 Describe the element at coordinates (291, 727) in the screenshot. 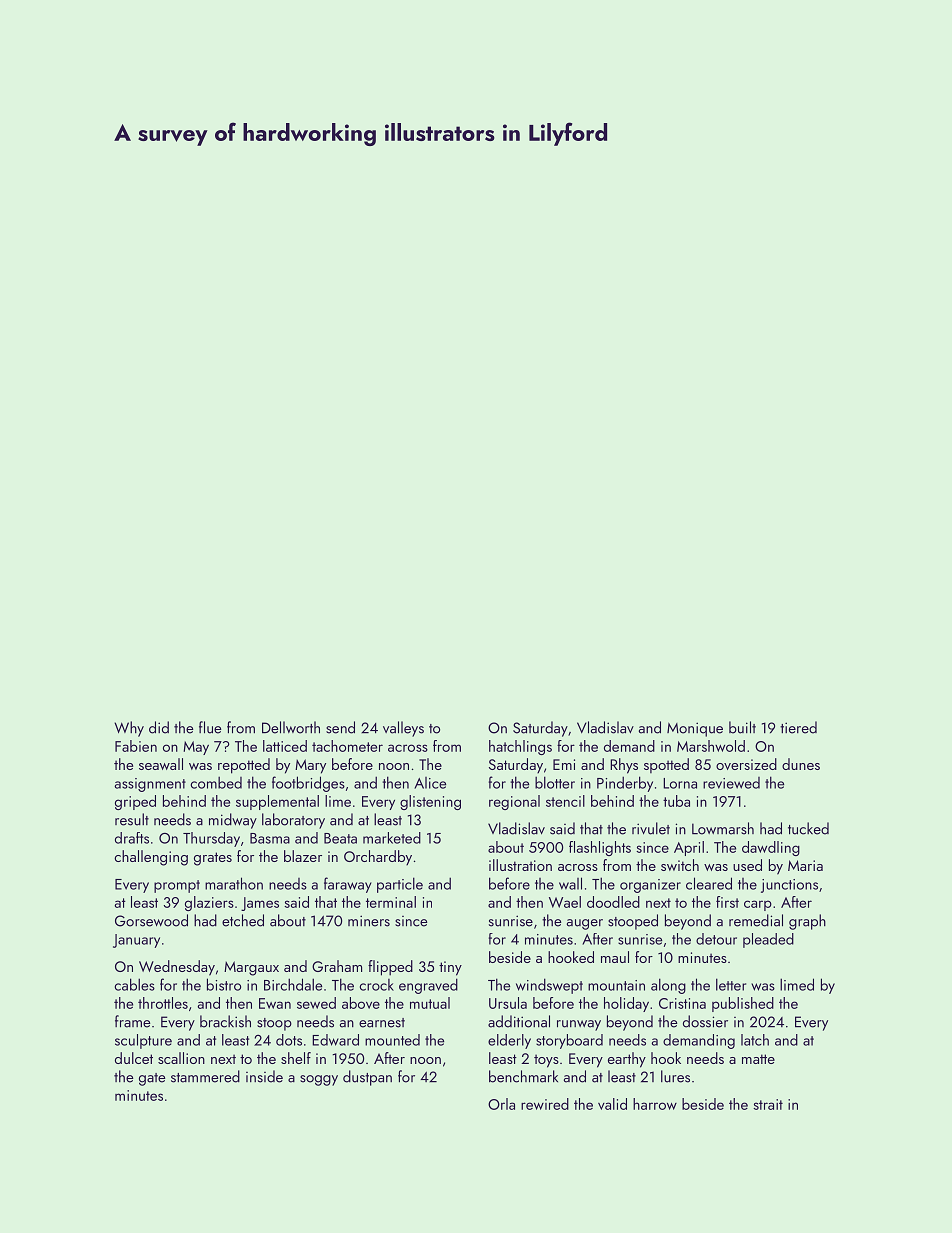

I see `Dellworth` at that location.
